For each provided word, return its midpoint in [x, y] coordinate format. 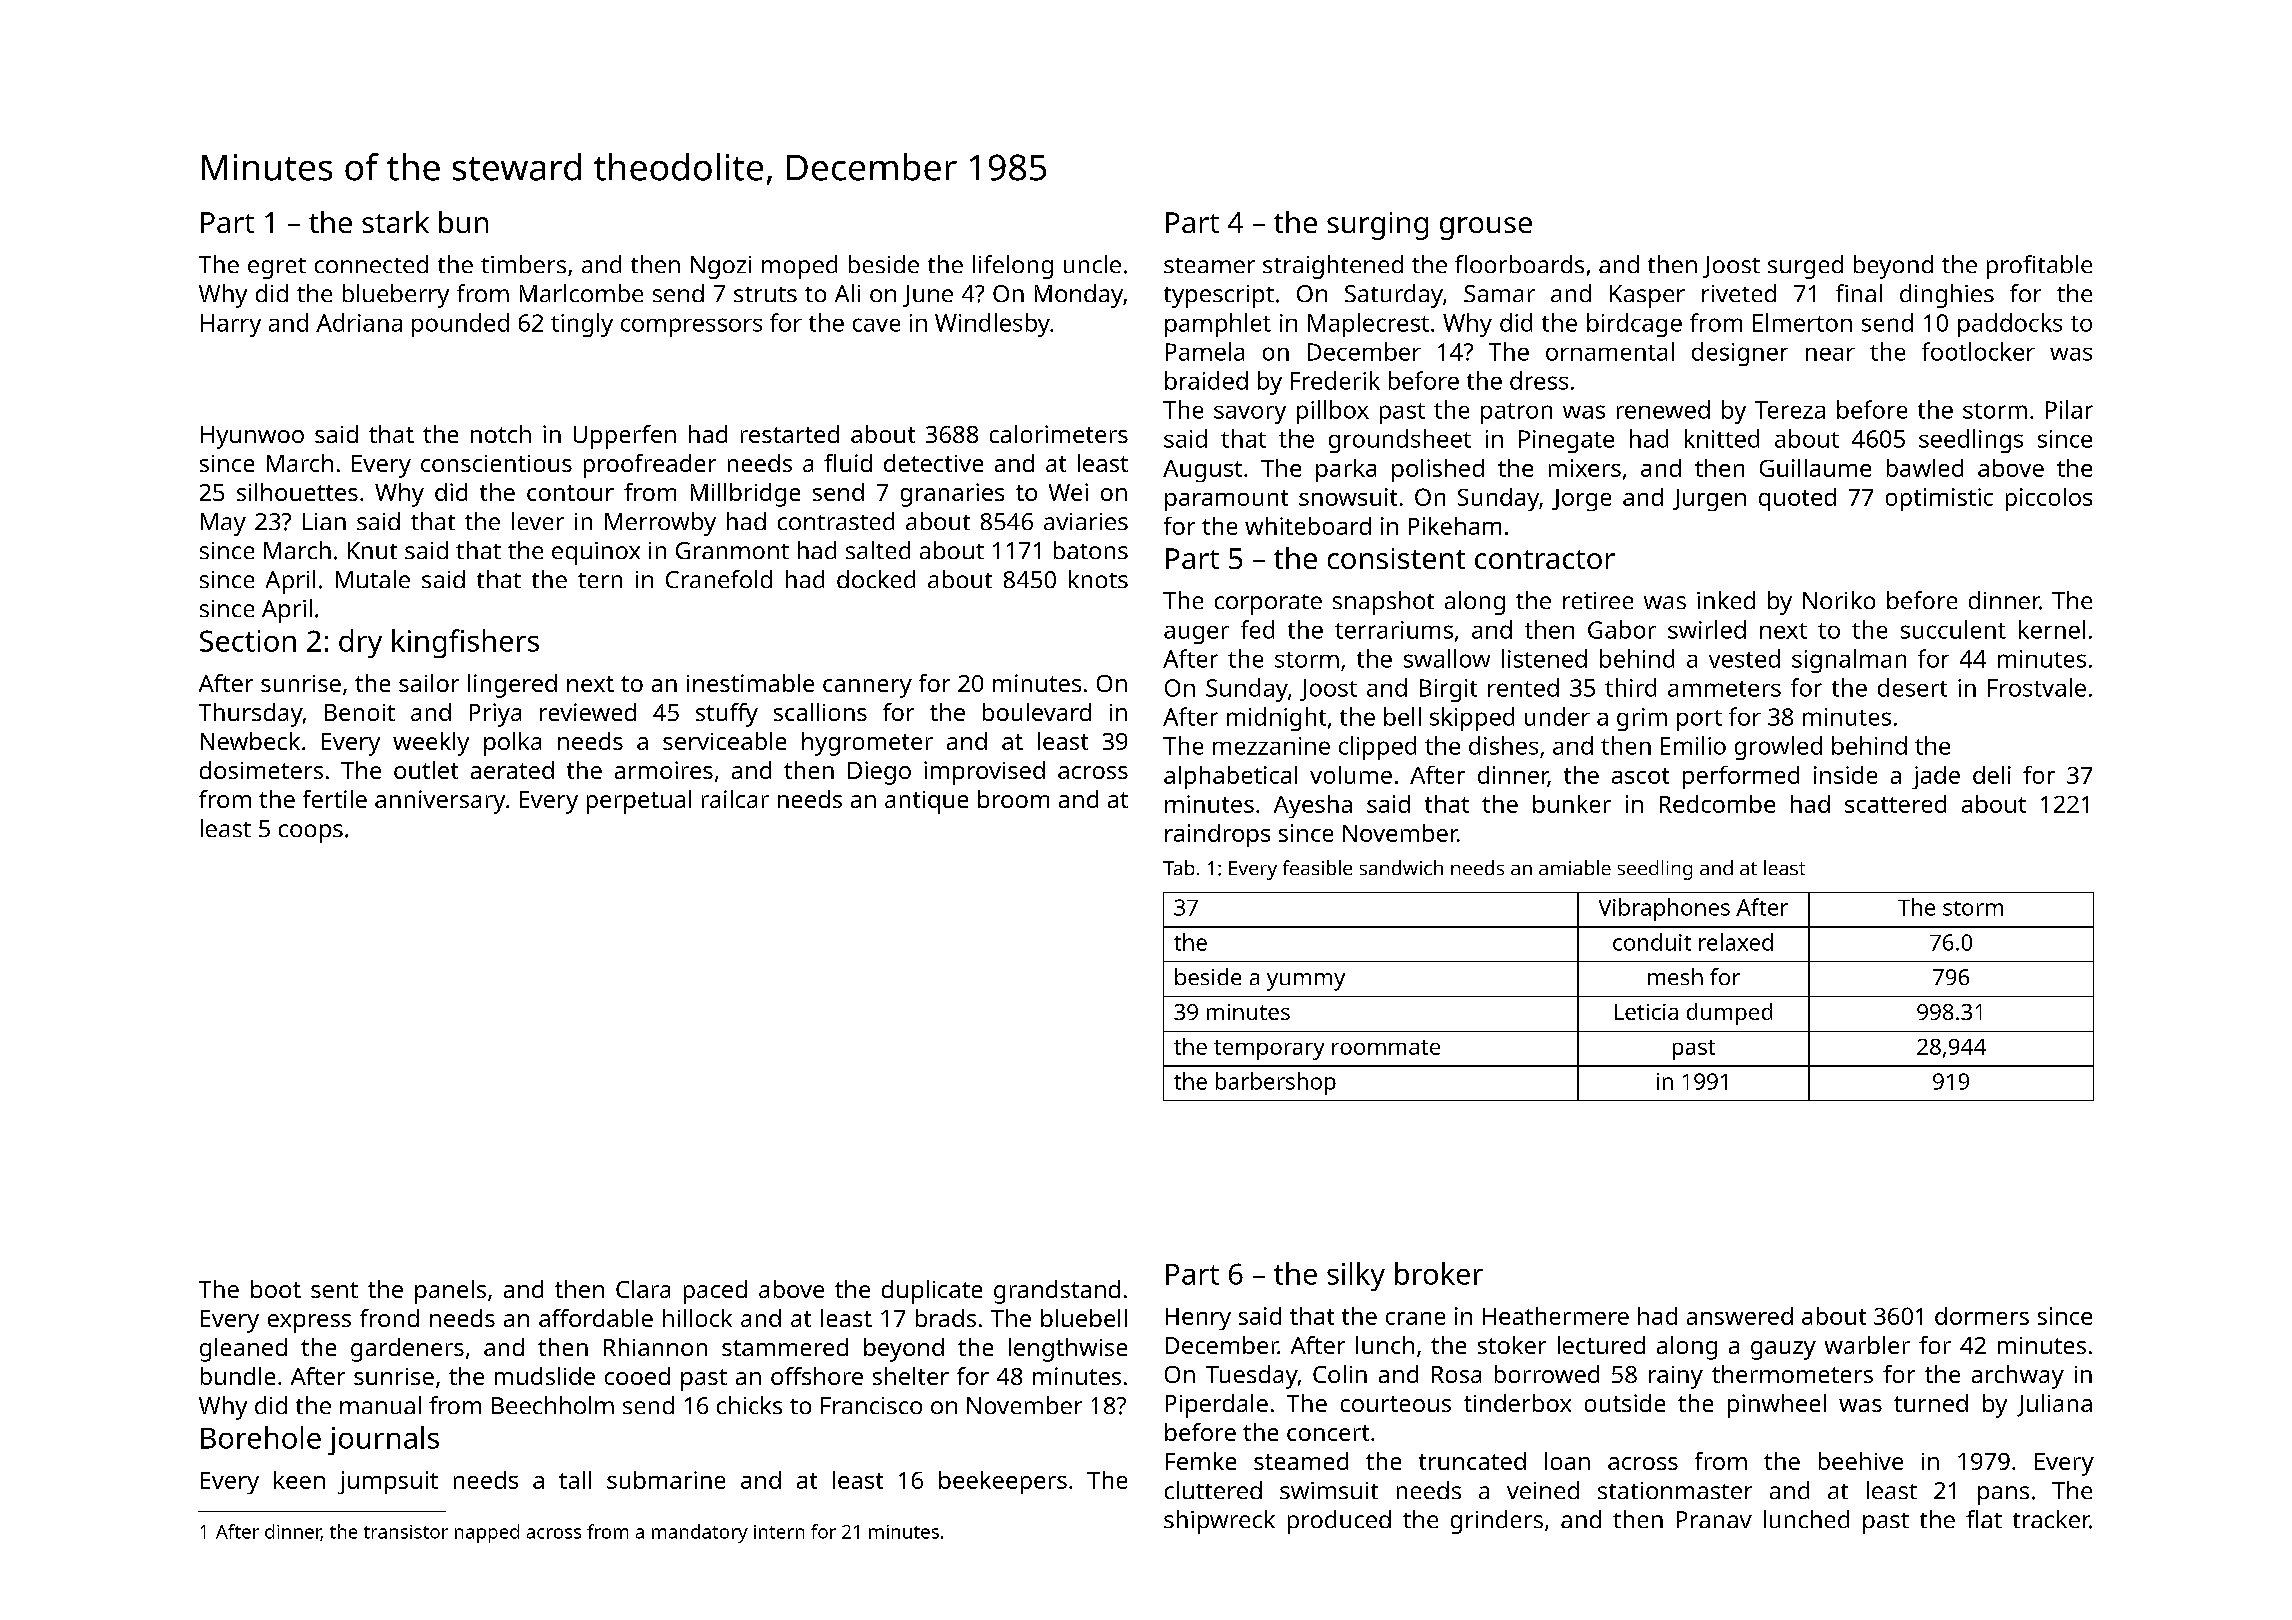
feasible [1317, 867]
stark [395, 222]
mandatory [700, 1533]
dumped [1729, 1014]
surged [1805, 267]
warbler [1867, 1345]
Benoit [360, 712]
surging [1377, 226]
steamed [1301, 1461]
